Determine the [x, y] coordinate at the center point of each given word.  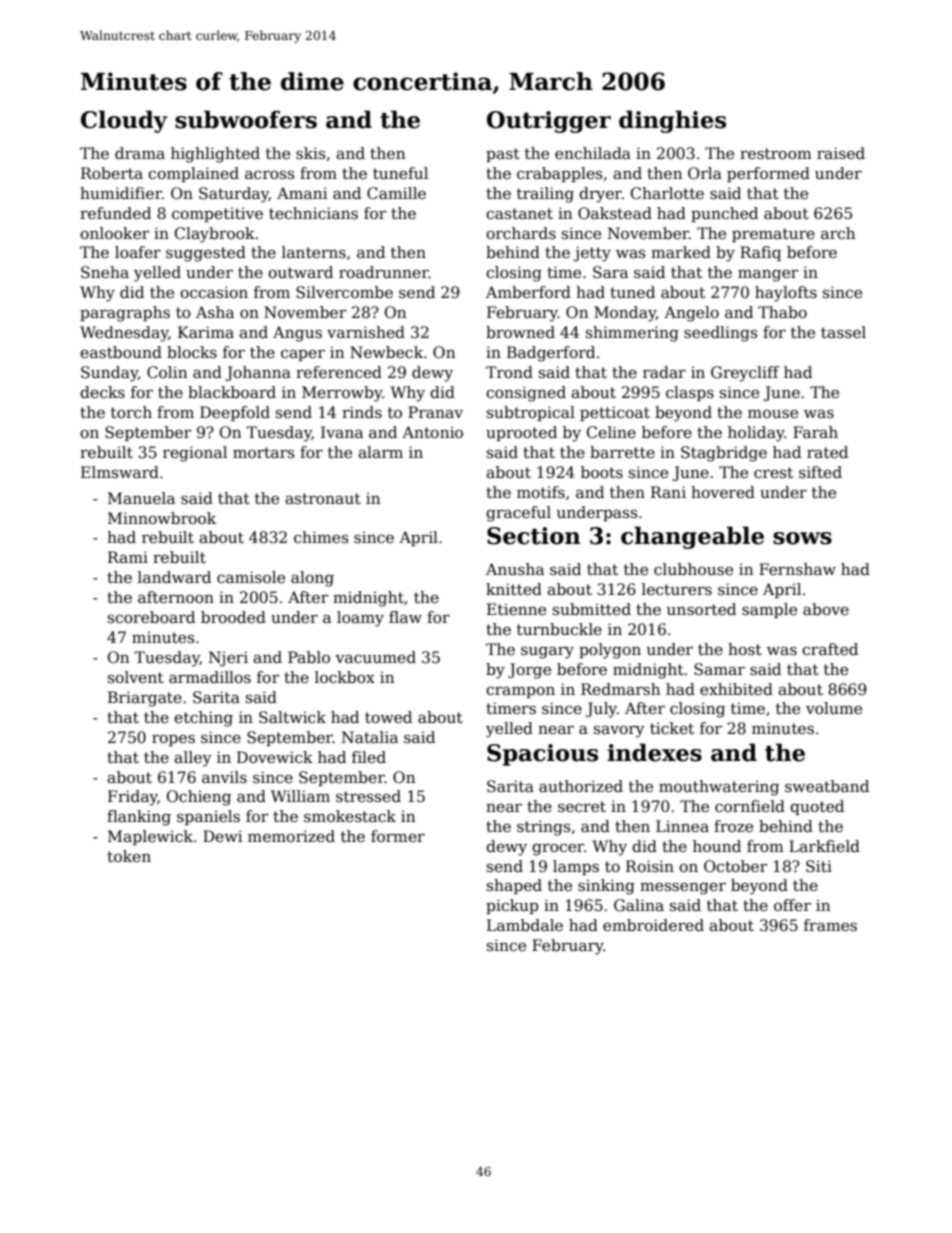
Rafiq [760, 253]
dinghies [672, 121]
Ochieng [199, 798]
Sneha [105, 272]
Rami [128, 557]
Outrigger [549, 122]
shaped [514, 886]
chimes [321, 537]
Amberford [528, 292]
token [129, 856]
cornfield [750, 806]
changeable [692, 537]
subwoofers [246, 119]
